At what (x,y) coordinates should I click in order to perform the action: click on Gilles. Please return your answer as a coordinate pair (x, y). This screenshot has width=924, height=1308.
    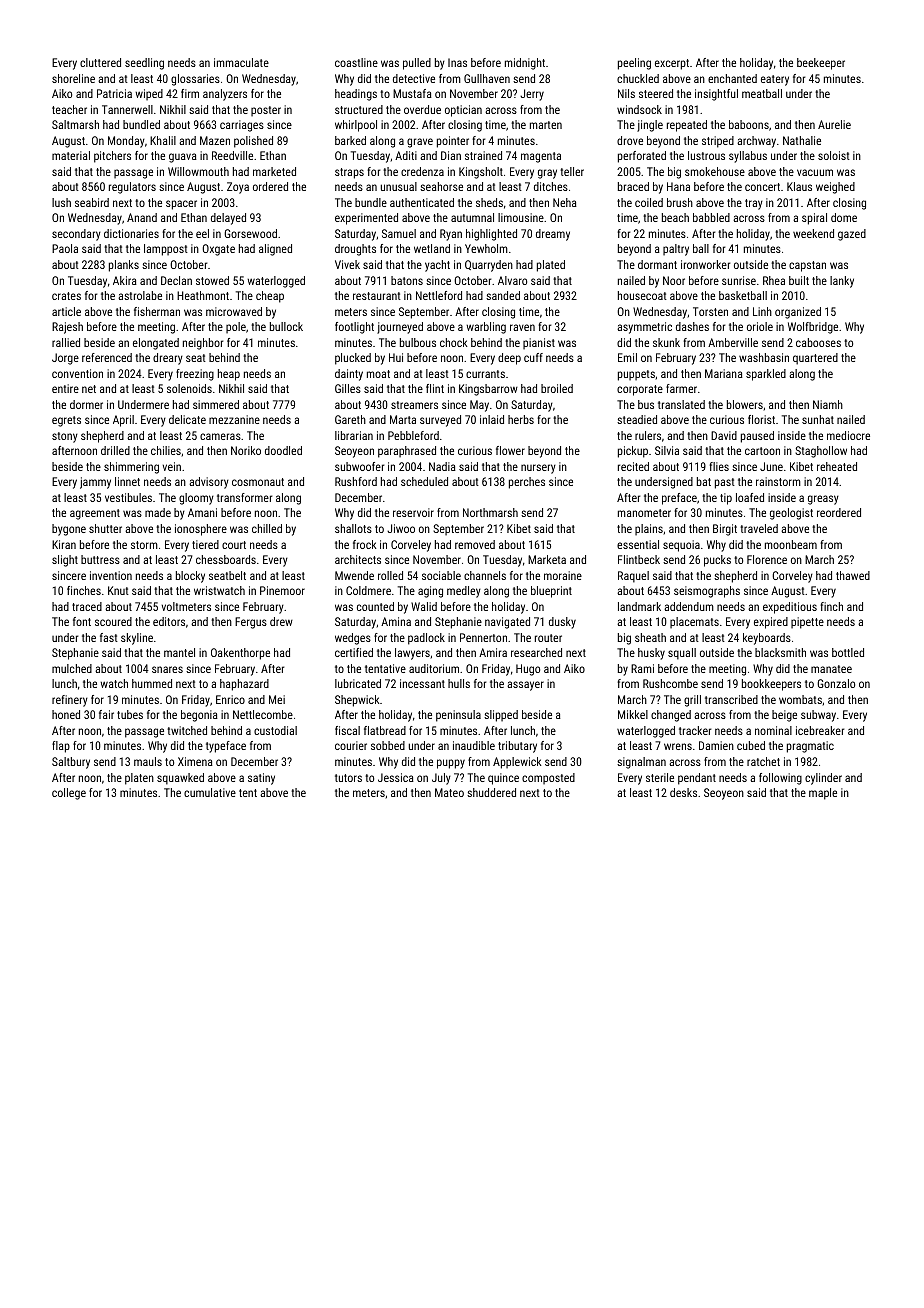
    Looking at the image, I should click on (348, 388).
